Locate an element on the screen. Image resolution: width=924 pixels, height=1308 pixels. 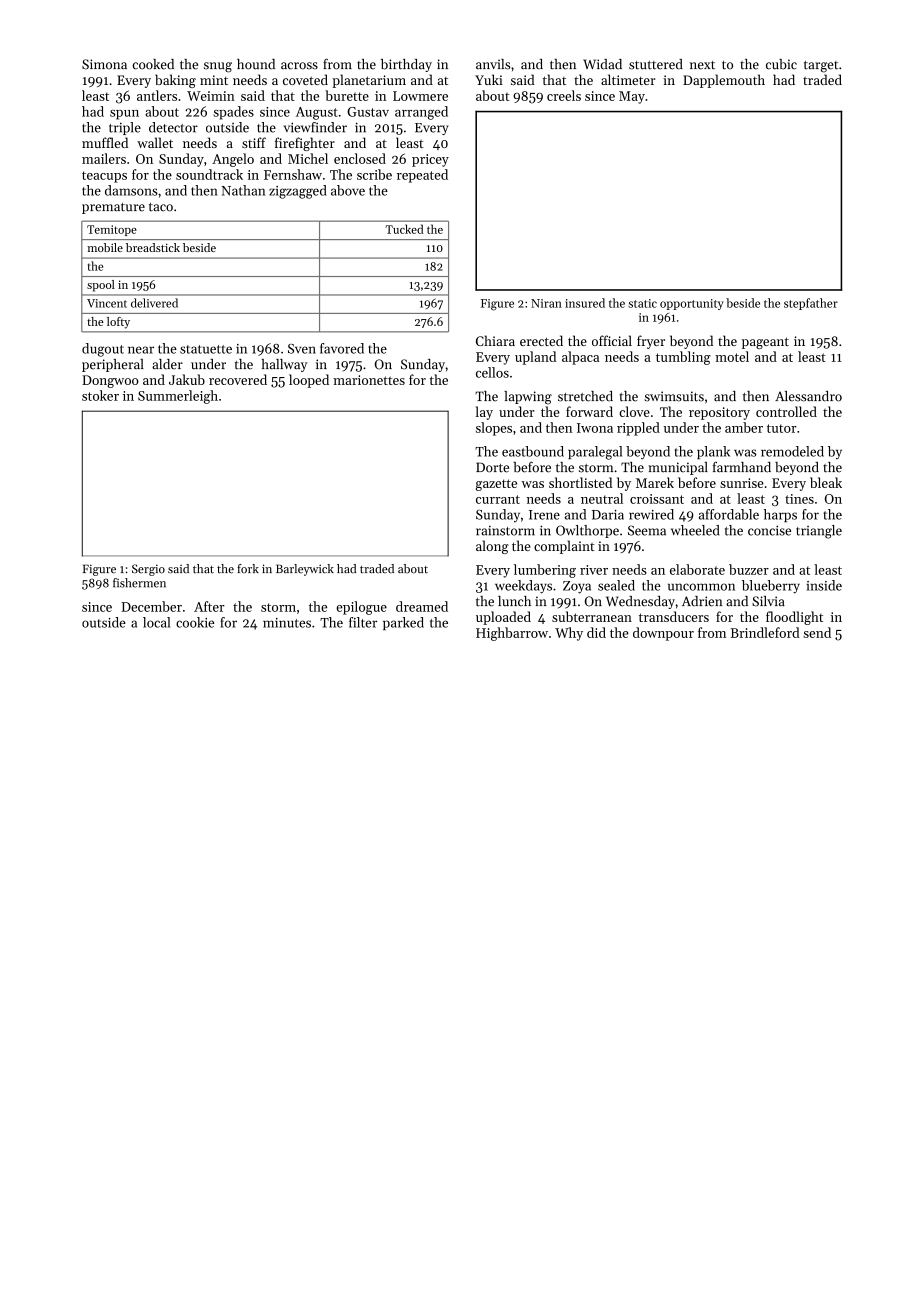
Alessandro is located at coordinates (808, 396).
